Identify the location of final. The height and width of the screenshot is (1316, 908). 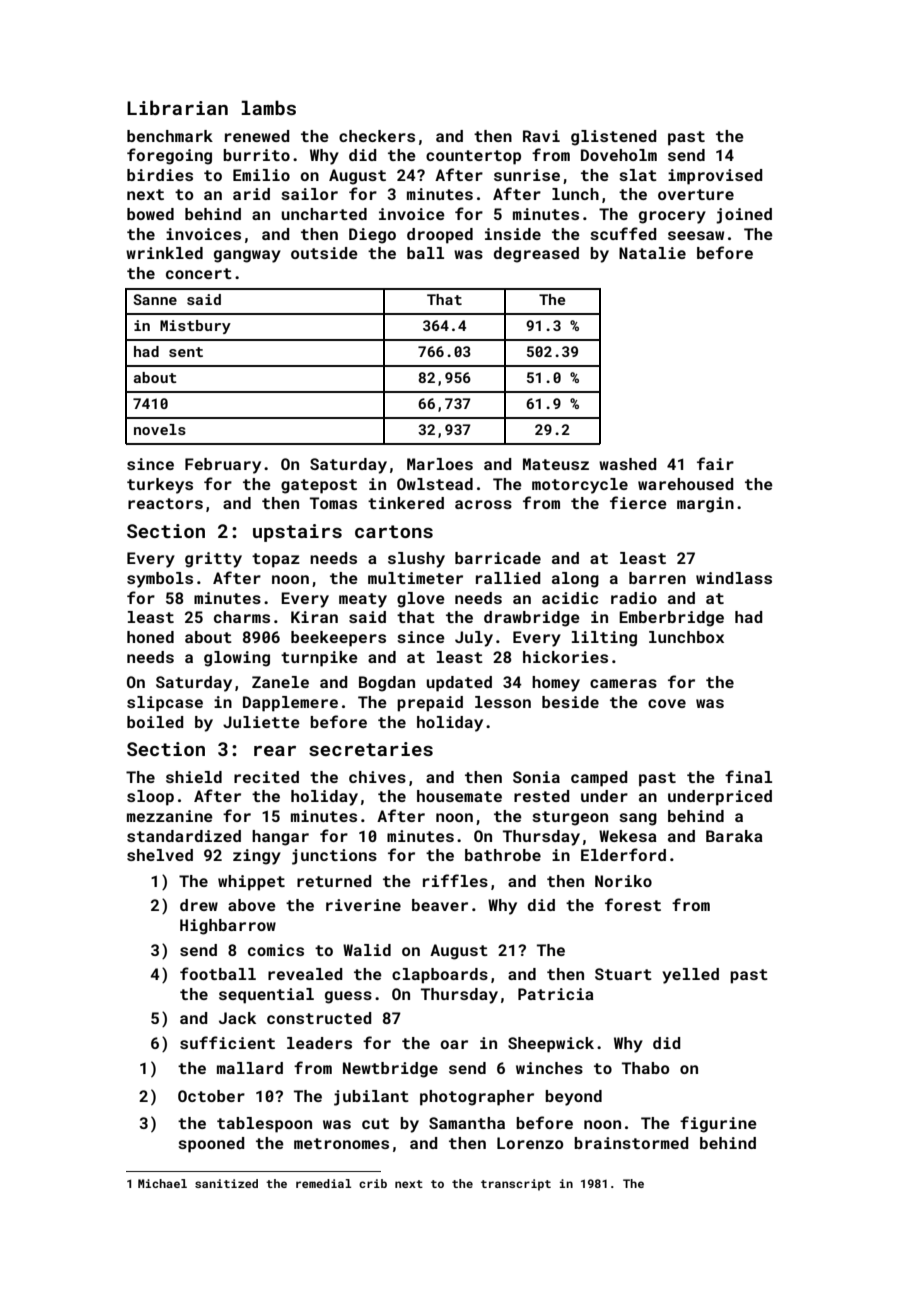
(748, 776).
